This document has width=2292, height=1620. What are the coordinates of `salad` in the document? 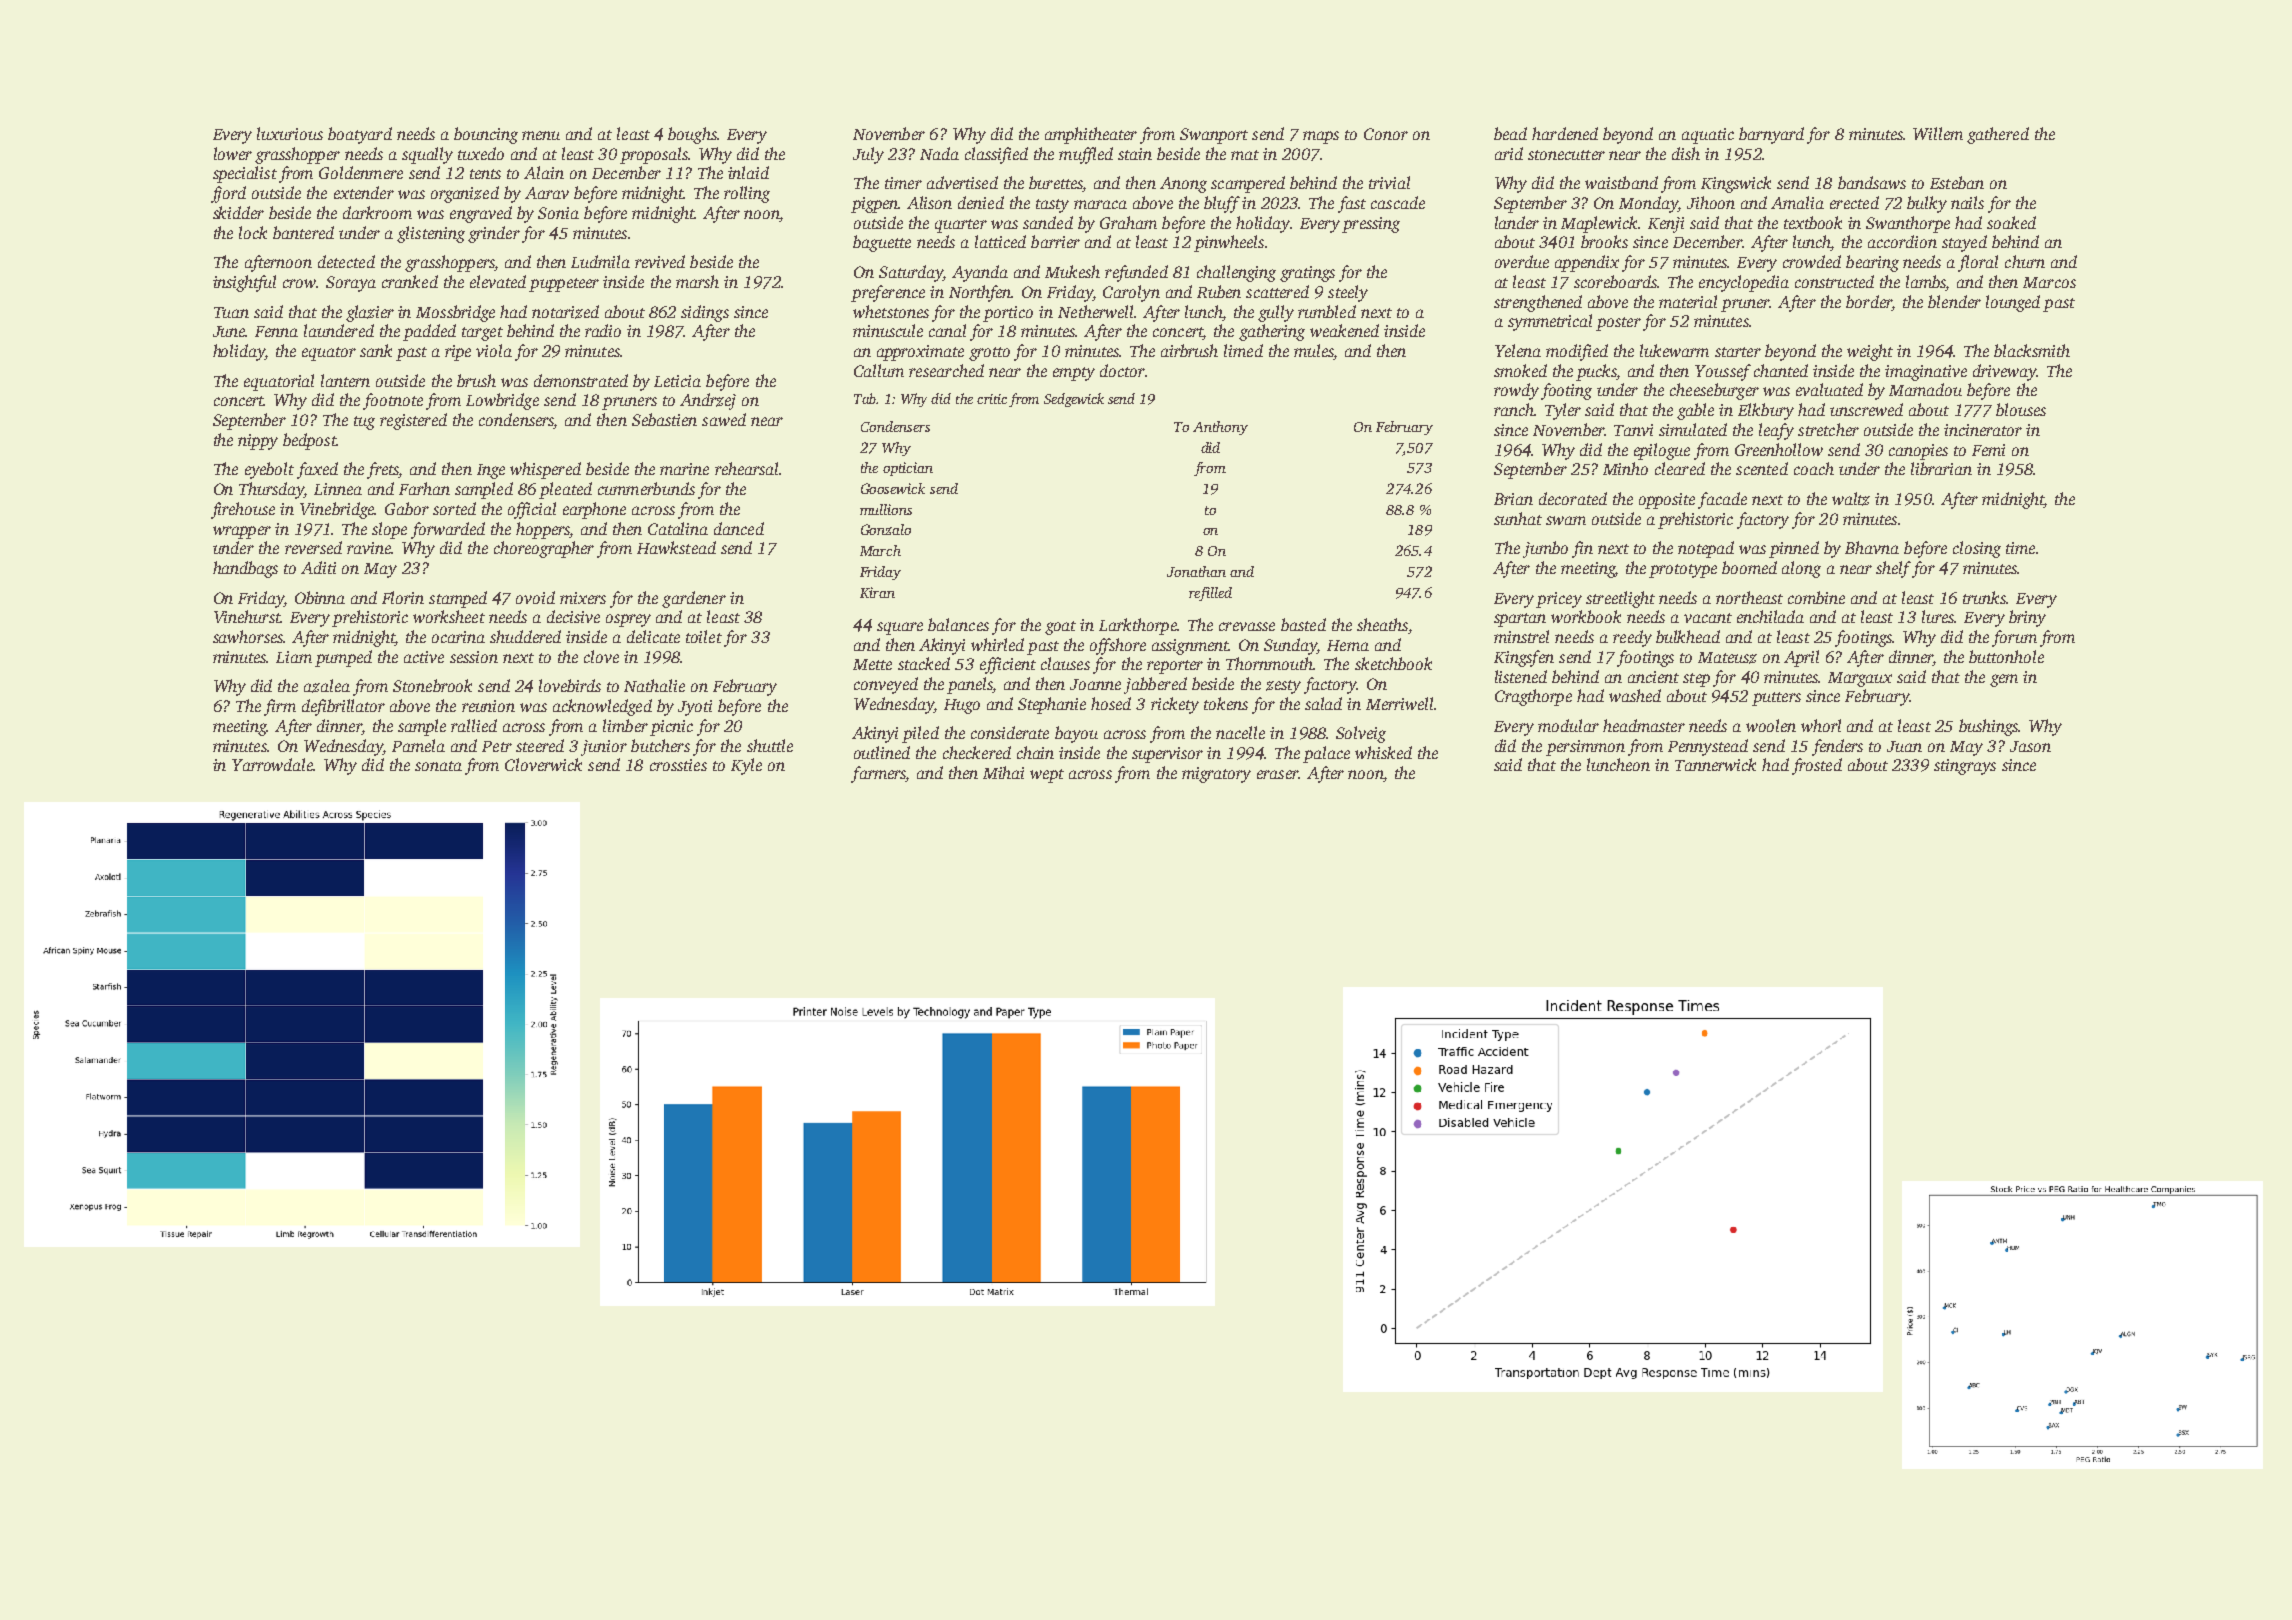 It's located at (1323, 703).
